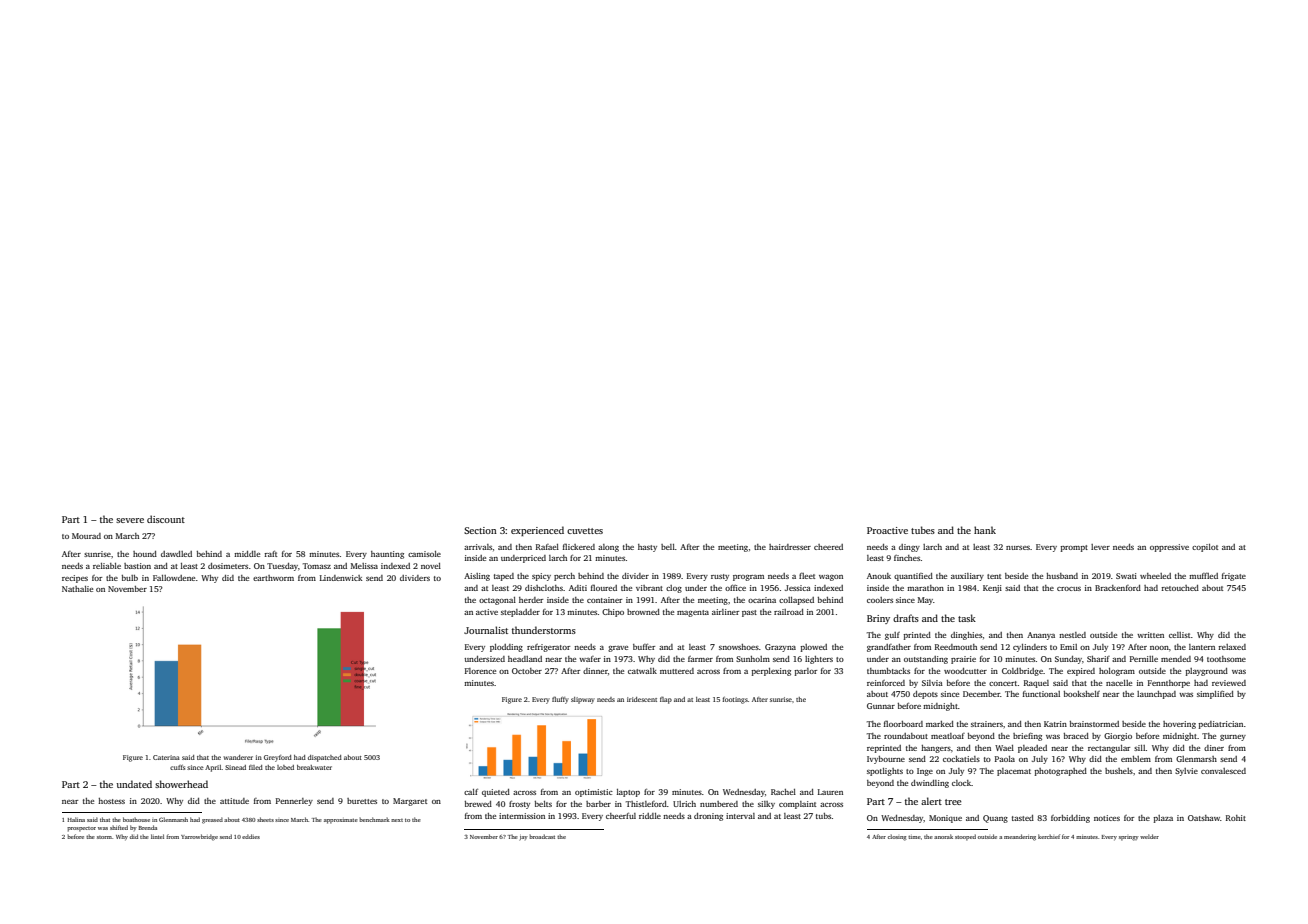 Image resolution: width=1308 pixels, height=924 pixels. Describe the element at coordinates (145, 554) in the document. I see `hound` at that location.
